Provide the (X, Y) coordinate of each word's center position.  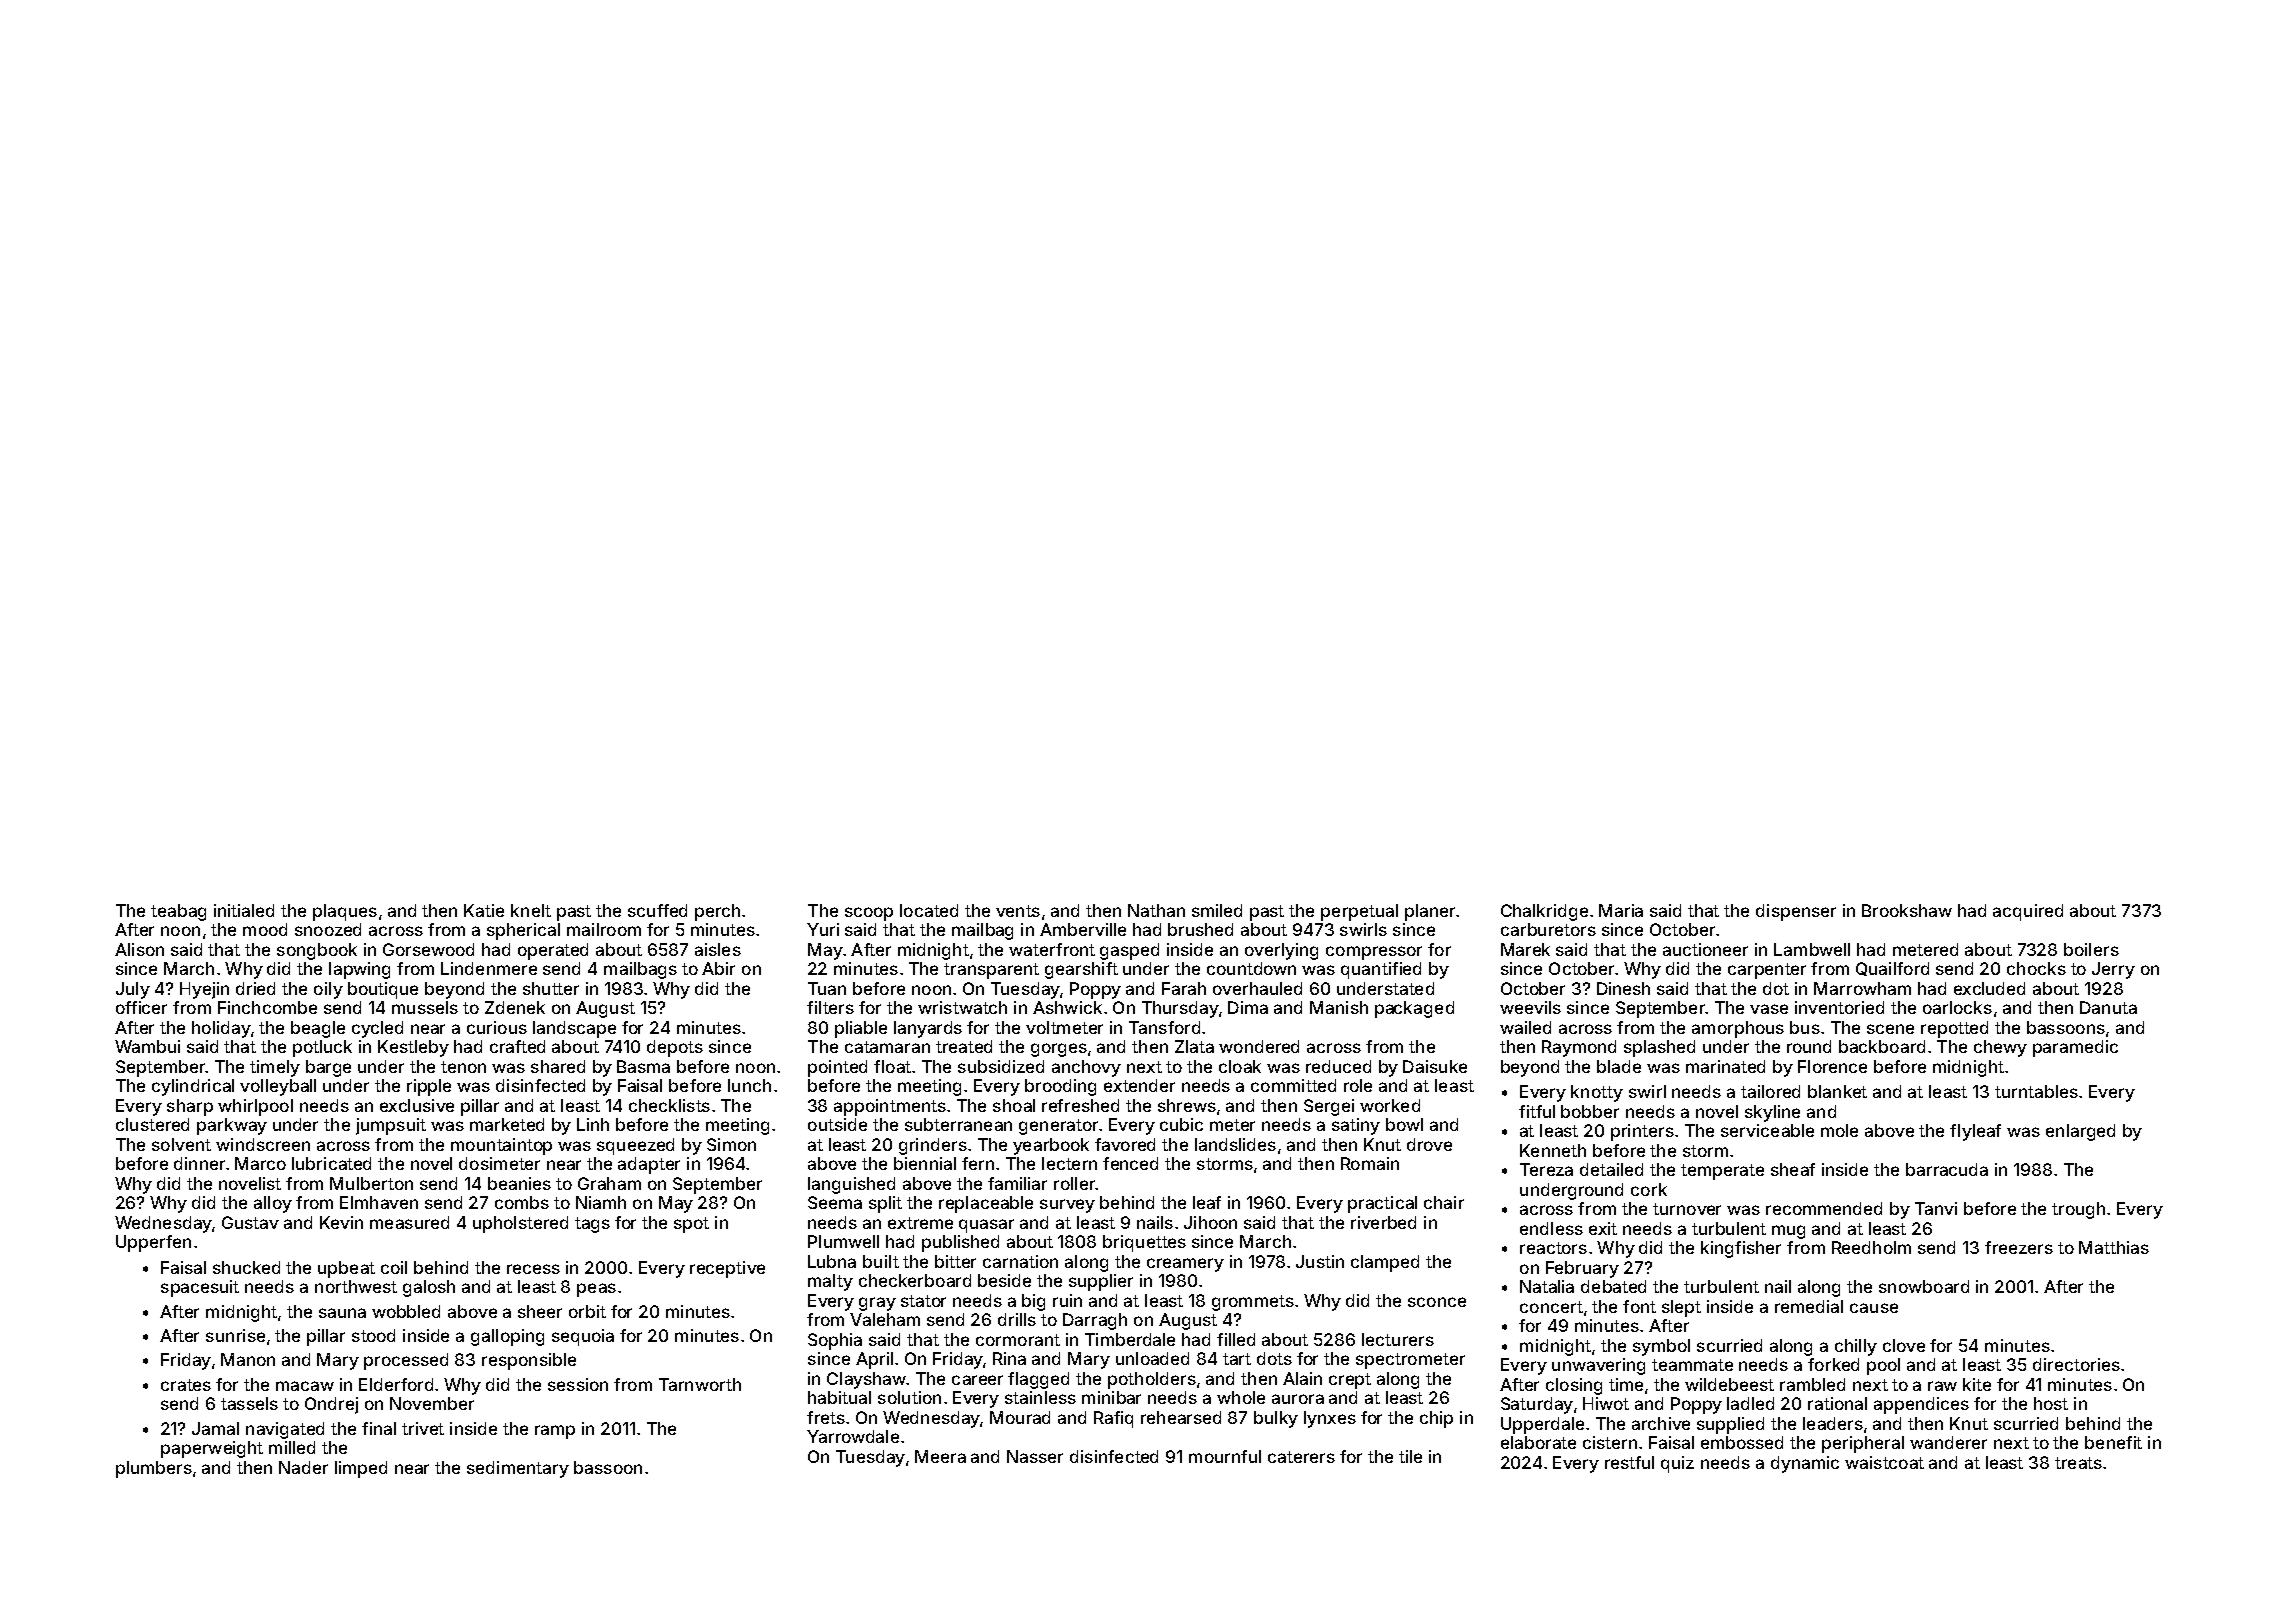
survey (1067, 1206)
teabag (178, 912)
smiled (1217, 910)
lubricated (331, 1163)
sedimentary (518, 1469)
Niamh (601, 1202)
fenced (1130, 1163)
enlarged (2080, 1132)
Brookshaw (1907, 910)
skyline (1772, 1113)
